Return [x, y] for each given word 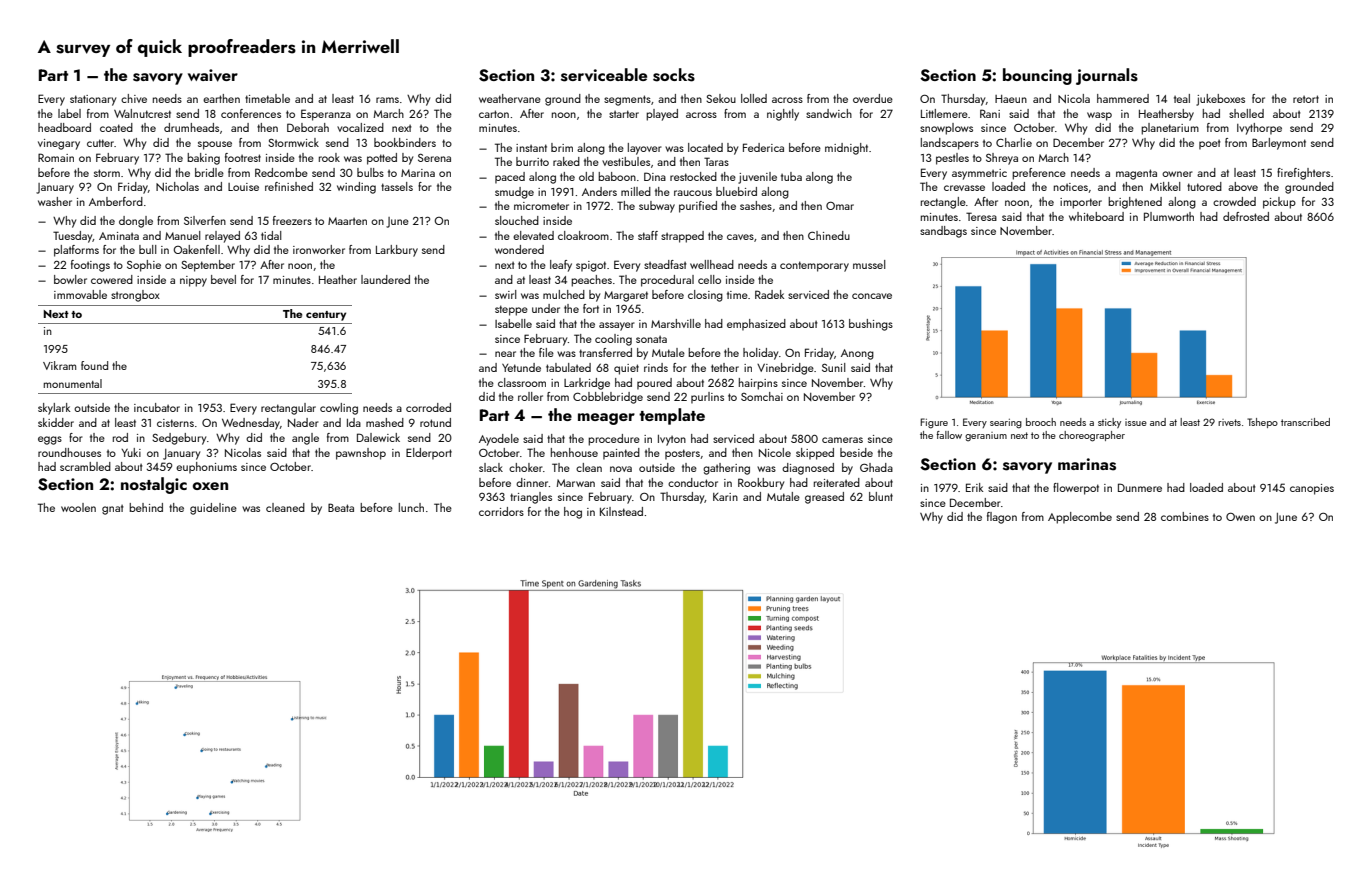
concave [872, 296]
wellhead [712, 264]
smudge [514, 193]
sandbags [943, 232]
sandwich [829, 113]
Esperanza [326, 115]
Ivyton [672, 440]
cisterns [175, 423]
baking [203, 159]
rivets [1229, 422]
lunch [411, 507]
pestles [952, 159]
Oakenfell [196, 249]
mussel [869, 264]
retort [1306, 99]
